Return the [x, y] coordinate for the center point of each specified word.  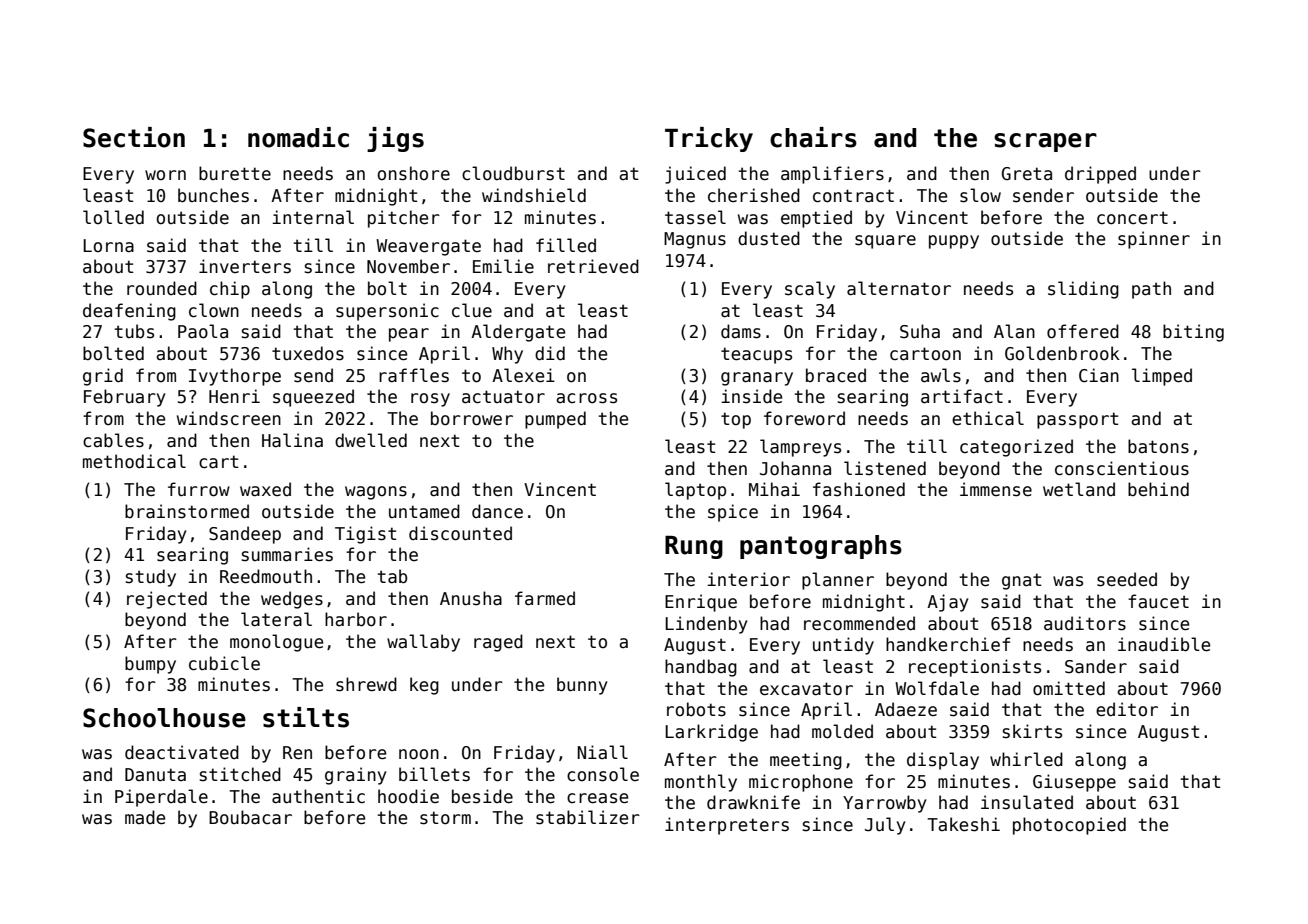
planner [838, 581]
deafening [129, 312]
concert [1132, 218]
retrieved [593, 266]
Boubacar [250, 817]
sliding [1083, 290]
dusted [769, 238]
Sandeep [245, 535]
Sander [1096, 666]
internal [313, 217]
